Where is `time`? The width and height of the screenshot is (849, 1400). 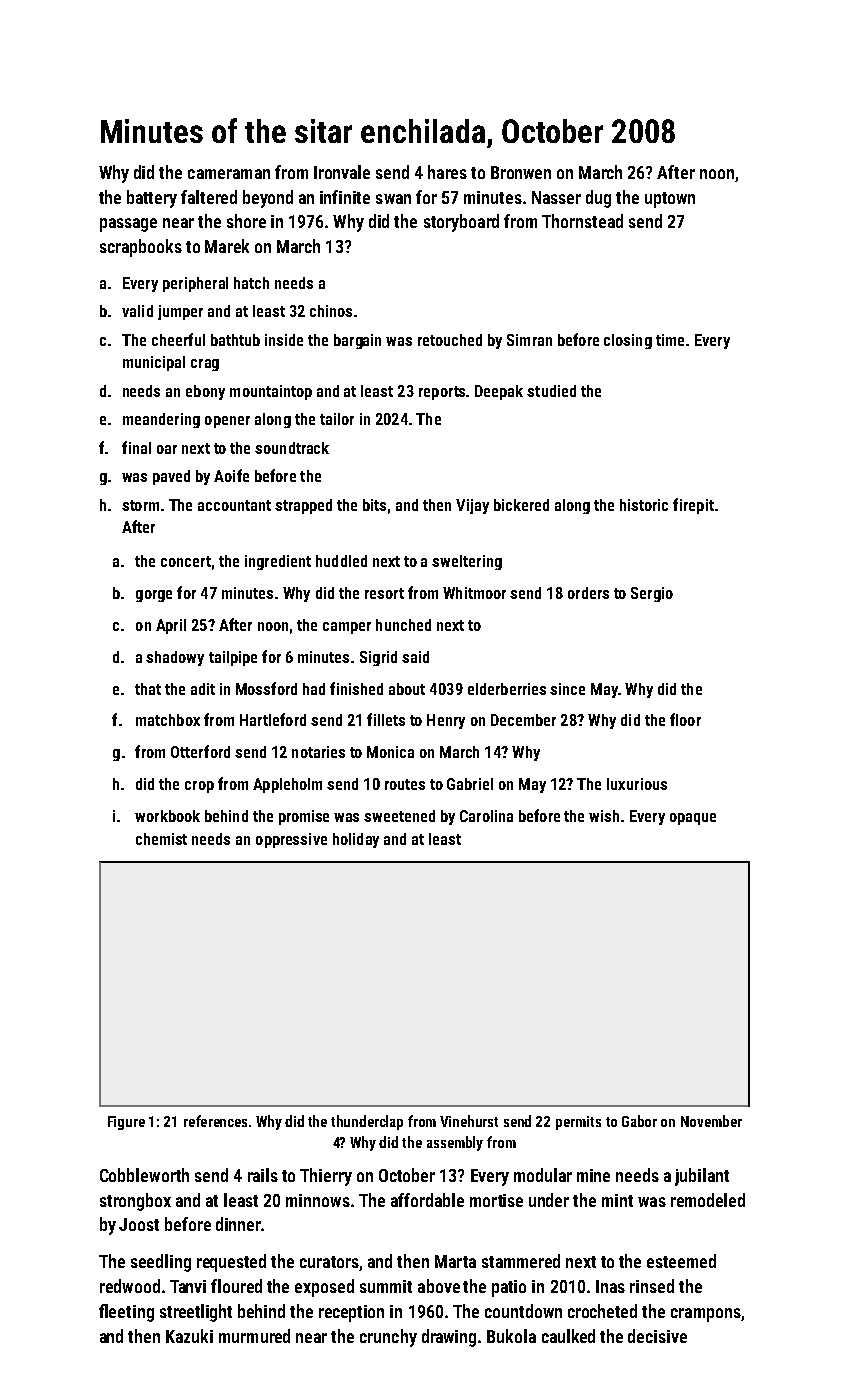 time is located at coordinates (670, 340).
